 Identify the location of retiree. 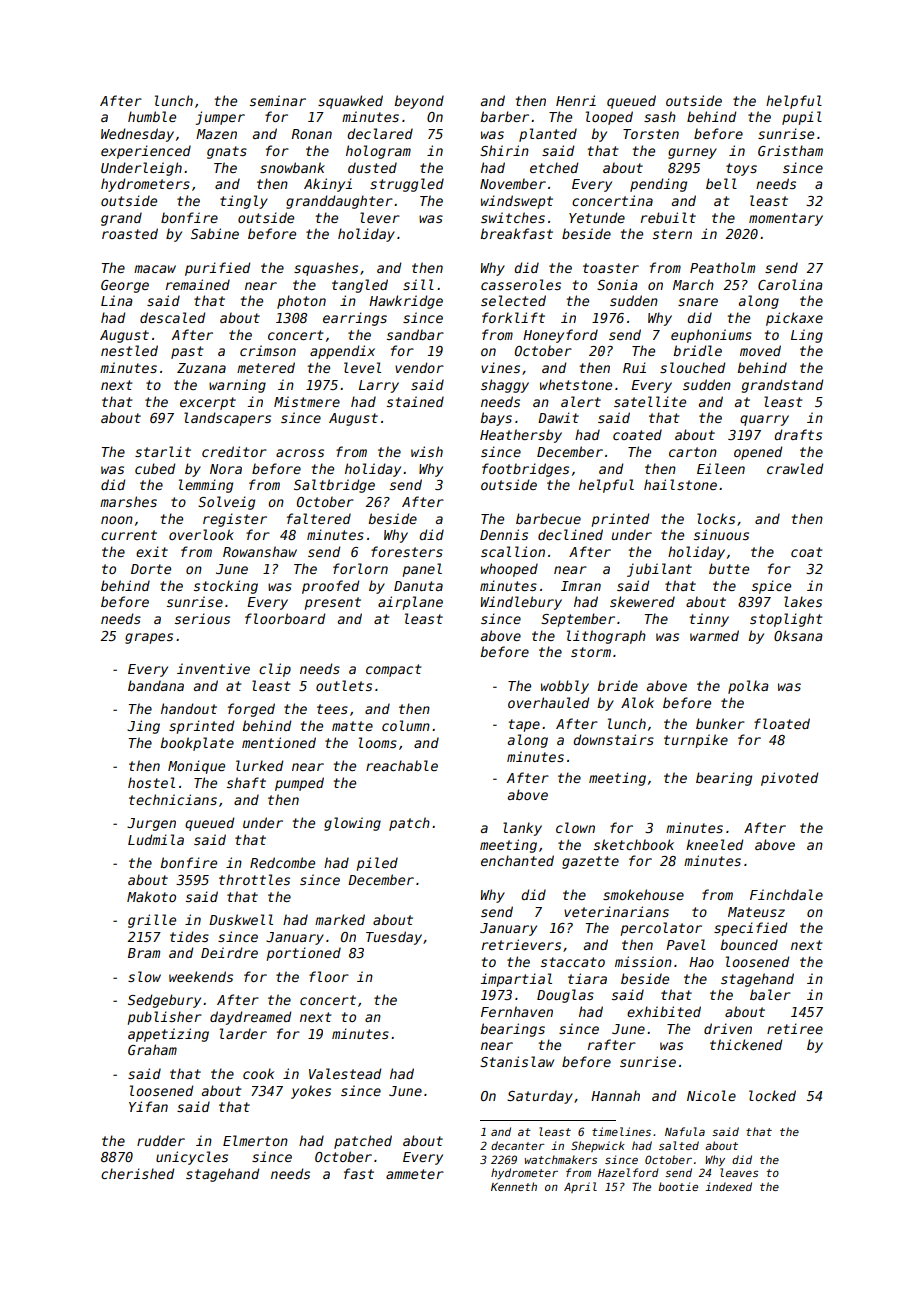
(795, 1028).
